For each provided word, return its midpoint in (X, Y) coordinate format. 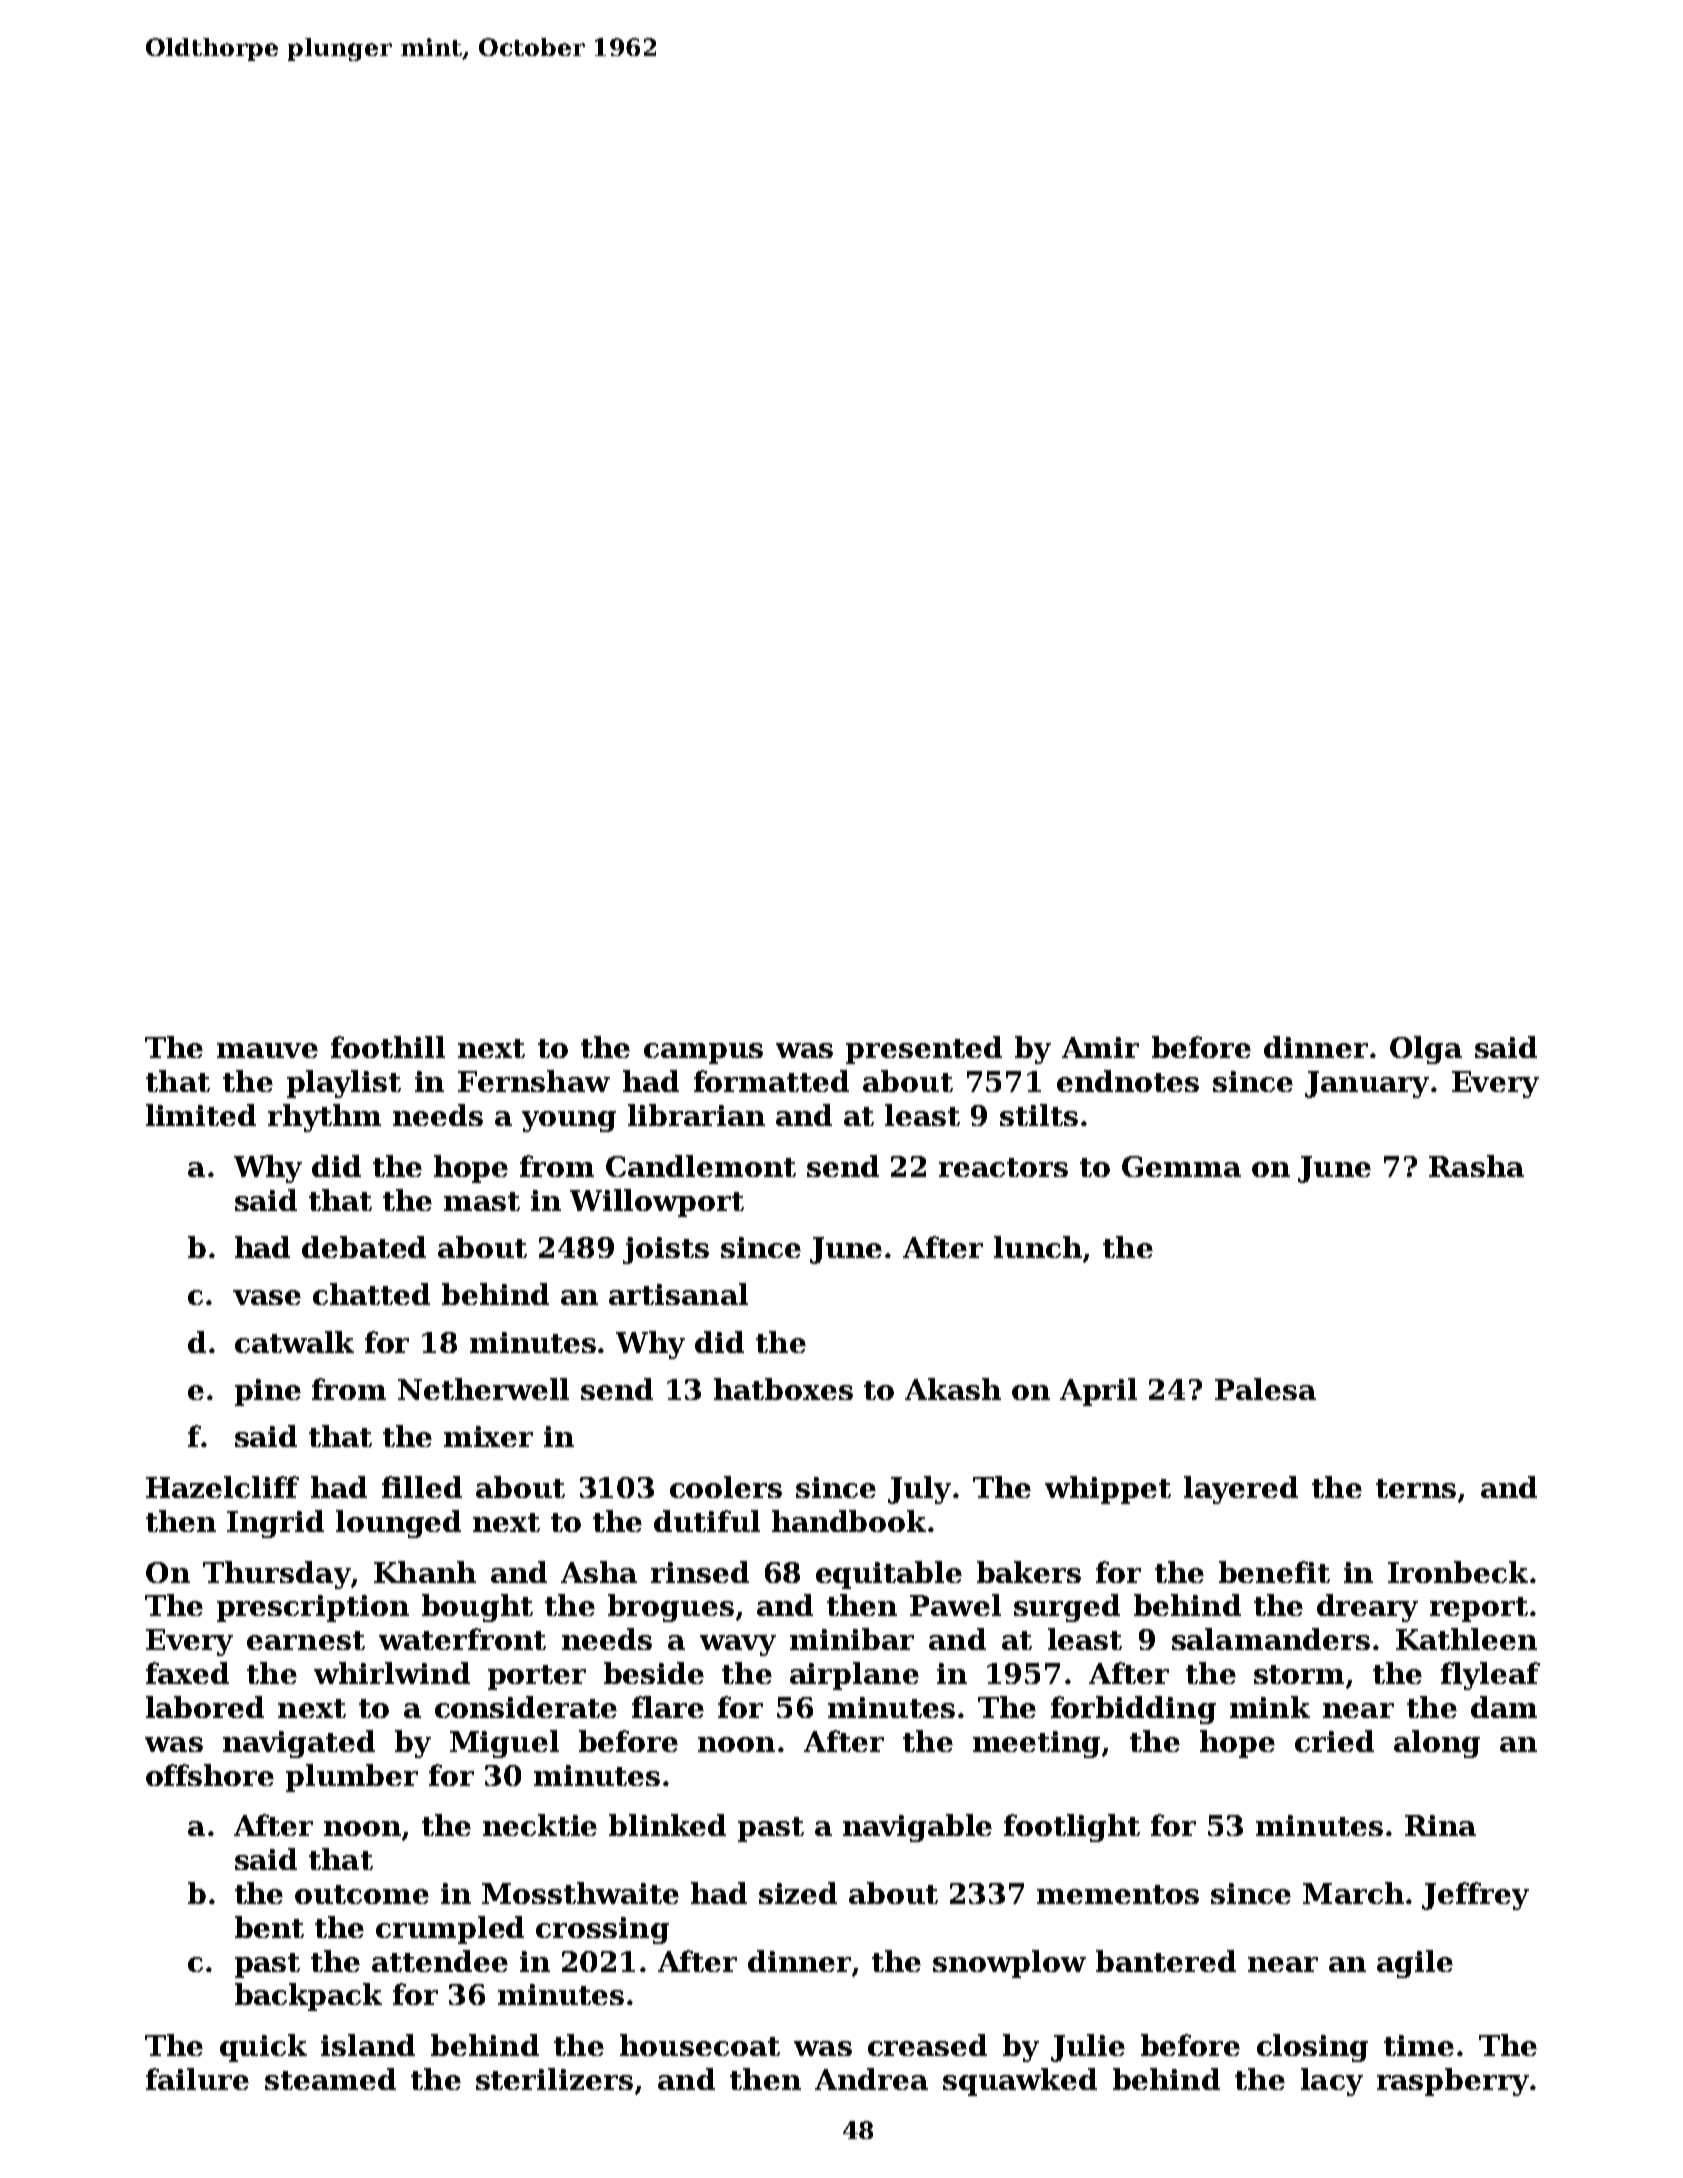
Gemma (1181, 1166)
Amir (1100, 1047)
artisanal (678, 1294)
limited (201, 1115)
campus (703, 1053)
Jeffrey (1475, 1896)
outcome (362, 1894)
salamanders (1271, 1639)
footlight (1072, 1828)
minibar (852, 1639)
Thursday (276, 1575)
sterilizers (554, 2079)
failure (197, 2079)
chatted (371, 1294)
